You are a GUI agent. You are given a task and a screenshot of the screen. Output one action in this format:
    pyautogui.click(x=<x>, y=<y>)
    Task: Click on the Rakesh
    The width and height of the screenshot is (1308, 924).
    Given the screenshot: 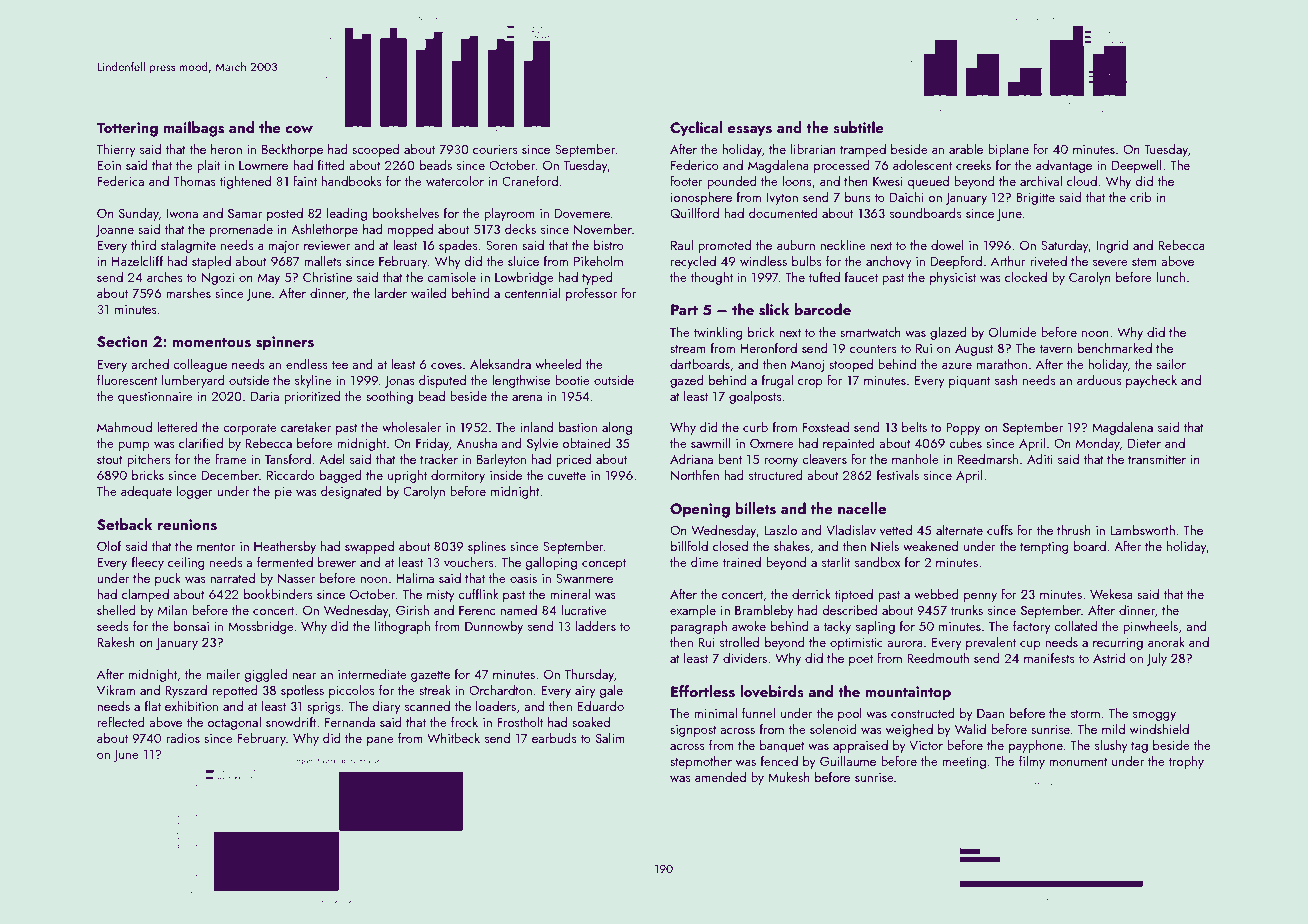 What is the action you would take?
    pyautogui.click(x=116, y=642)
